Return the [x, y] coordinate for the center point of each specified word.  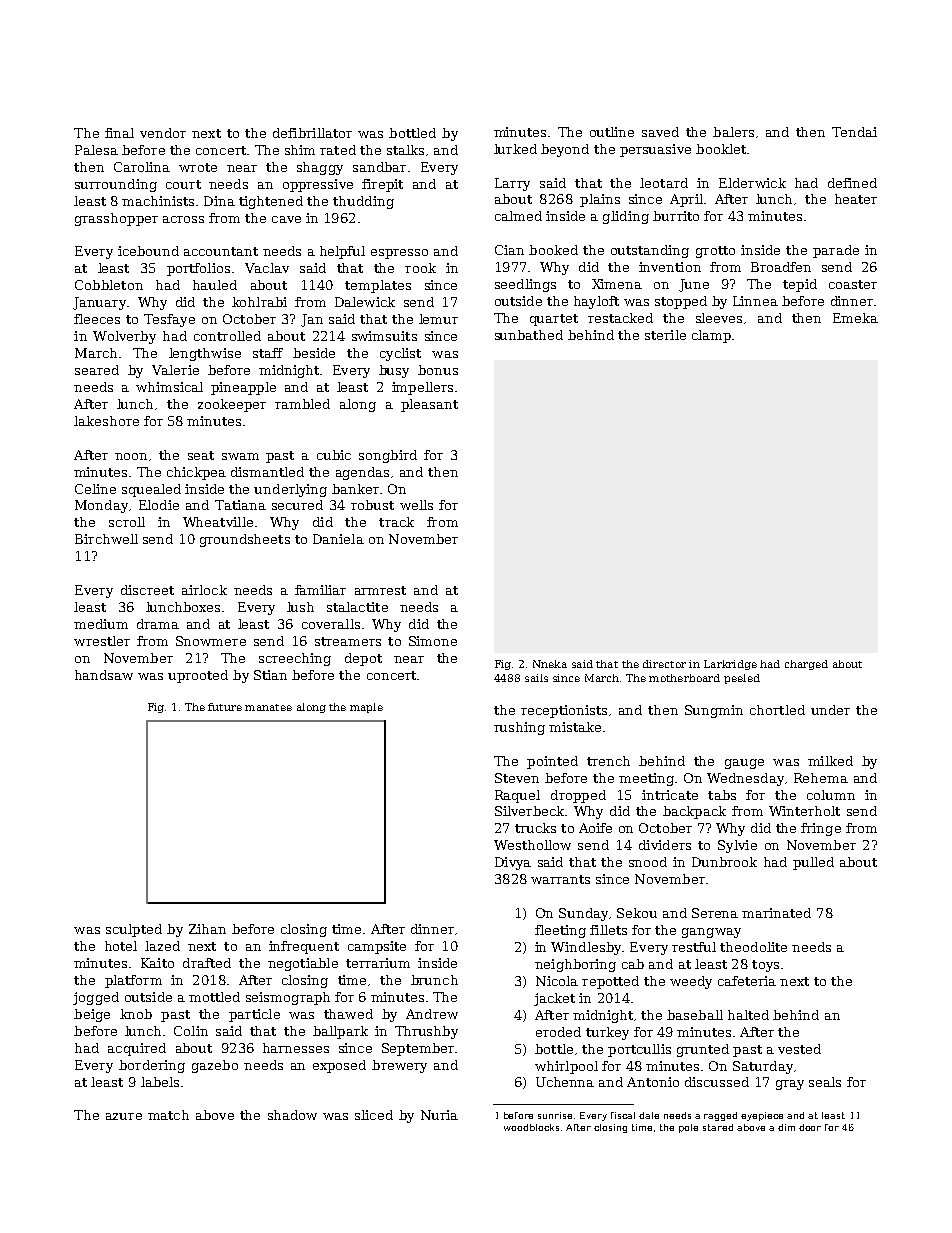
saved [660, 132]
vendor [163, 133]
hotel [121, 946]
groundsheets [245, 540]
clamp [711, 336]
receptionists [564, 711]
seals [825, 1082]
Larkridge [730, 665]
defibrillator [312, 133]
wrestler [102, 641]
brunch [434, 980]
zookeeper [232, 405]
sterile [665, 335]
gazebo [215, 1066]
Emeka [855, 318]
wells [416, 505]
